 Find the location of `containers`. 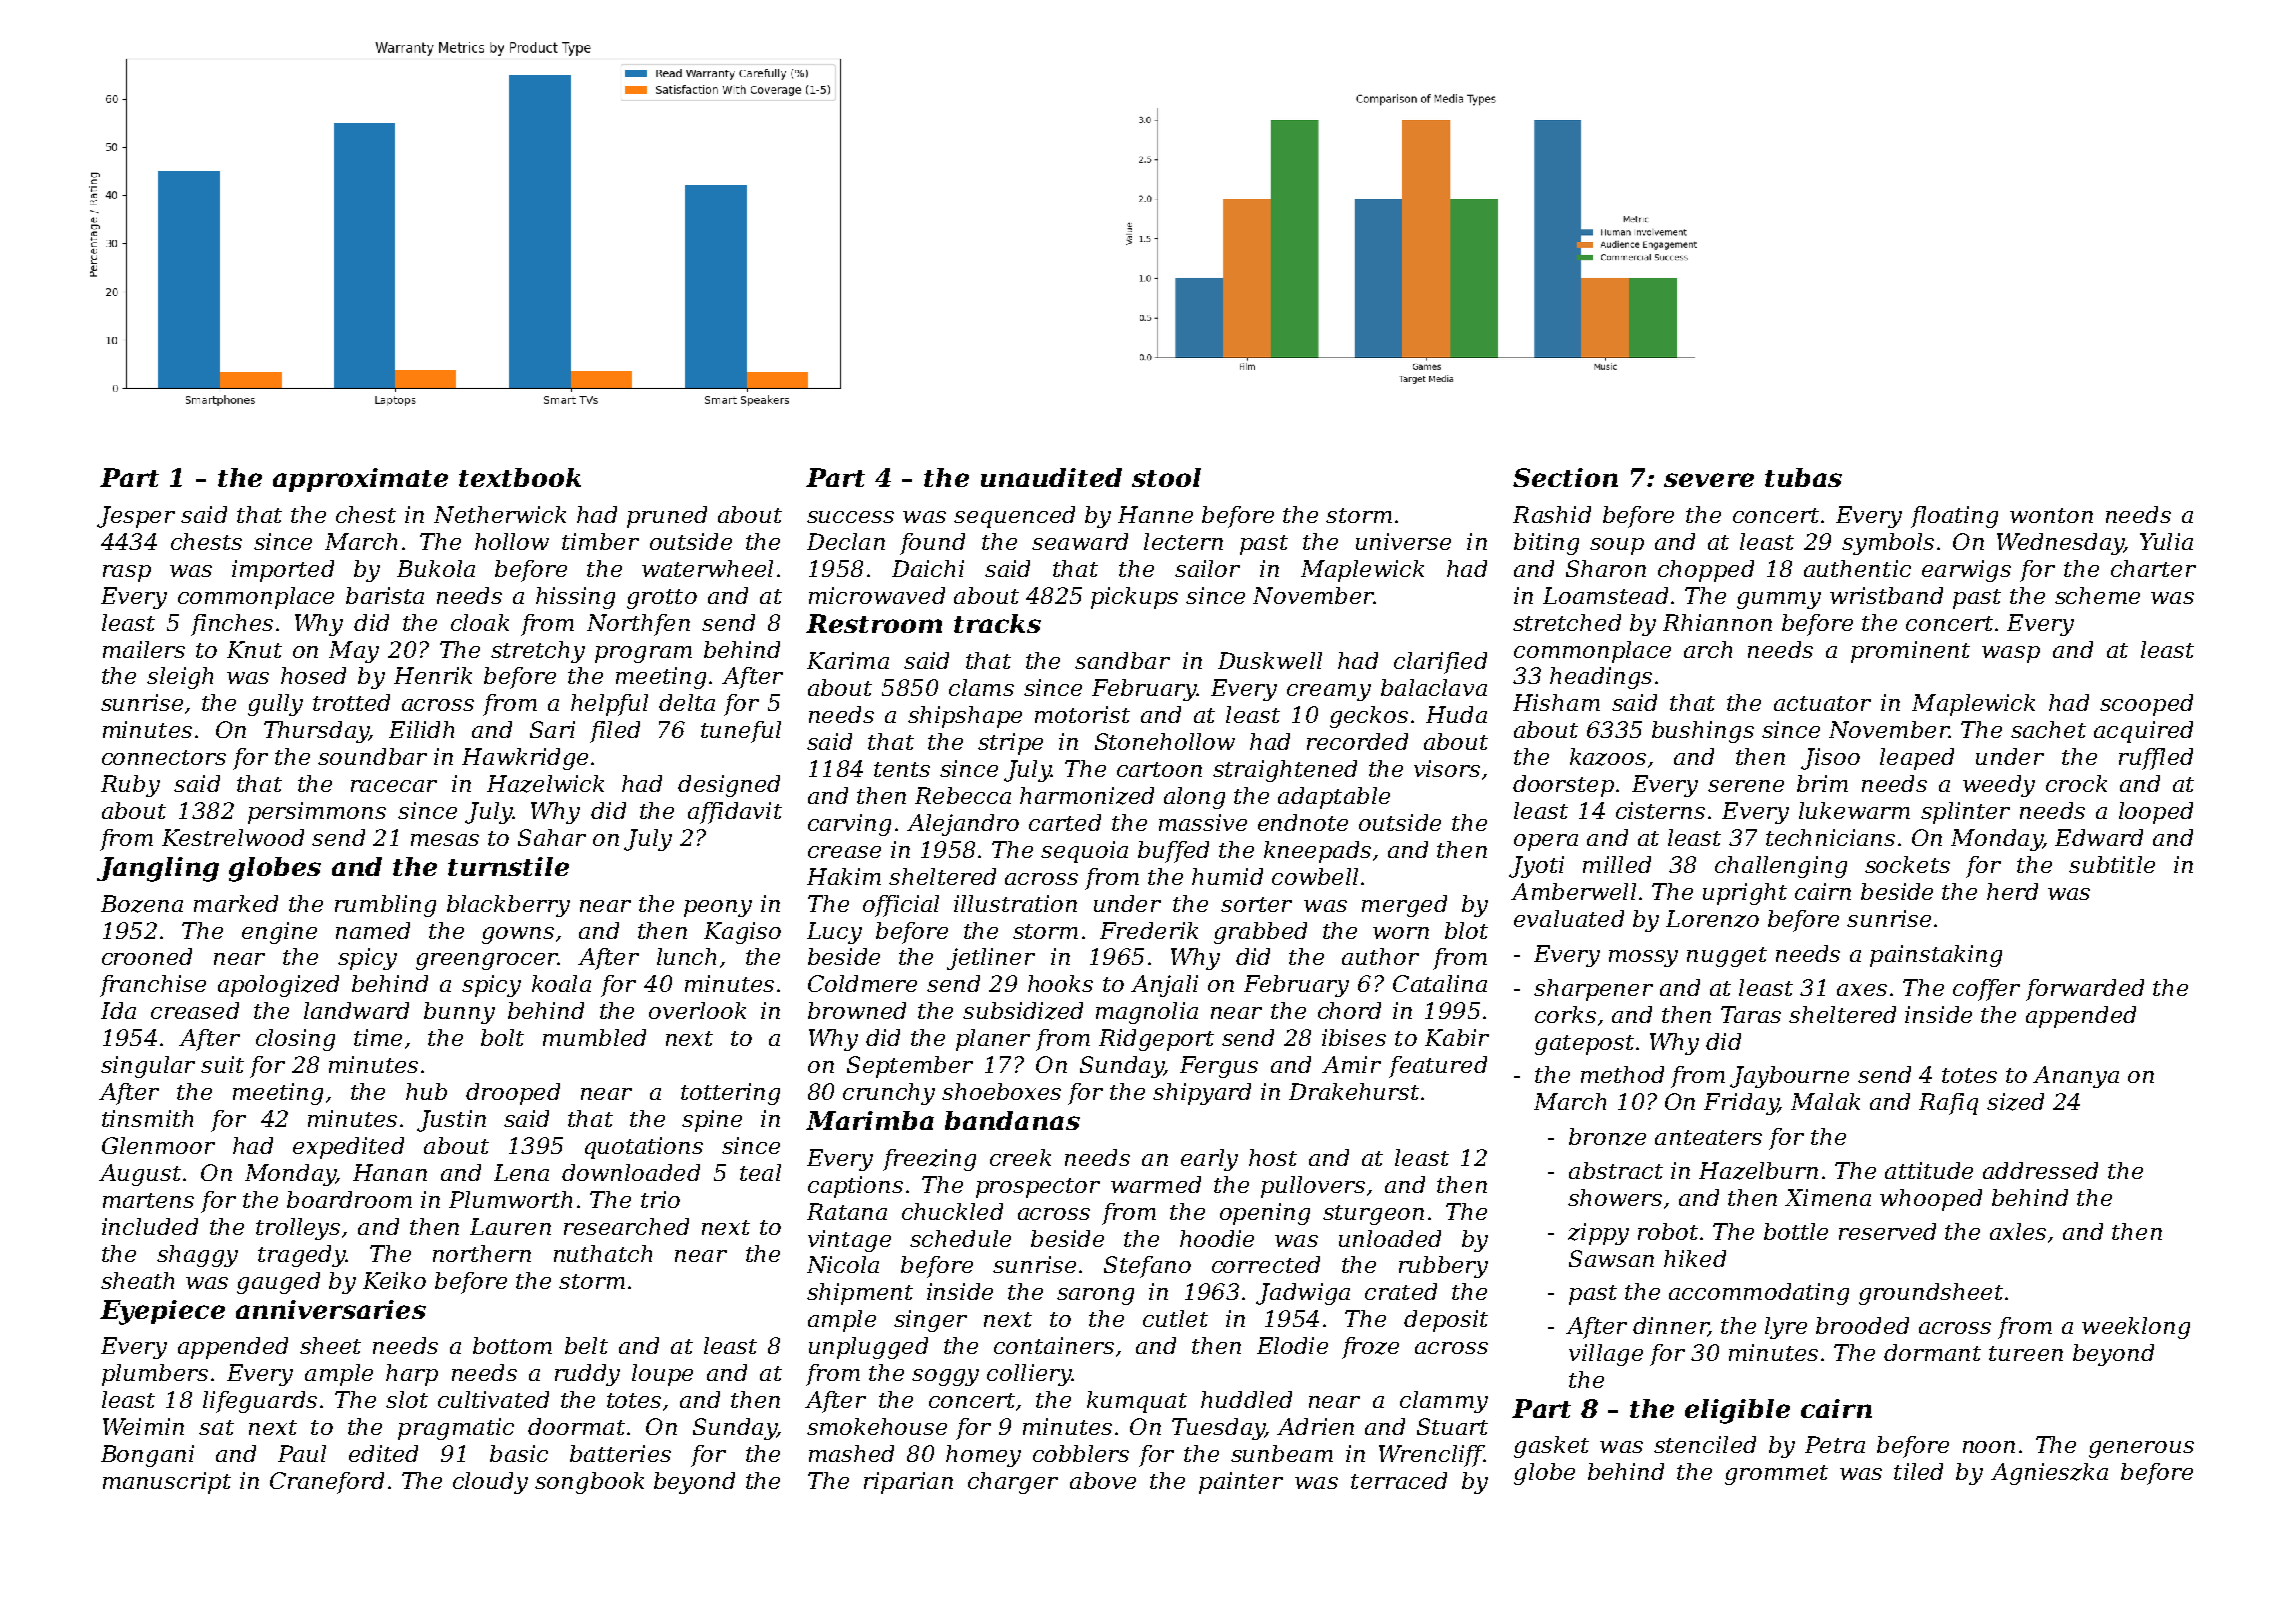

containers is located at coordinates (1054, 1345).
